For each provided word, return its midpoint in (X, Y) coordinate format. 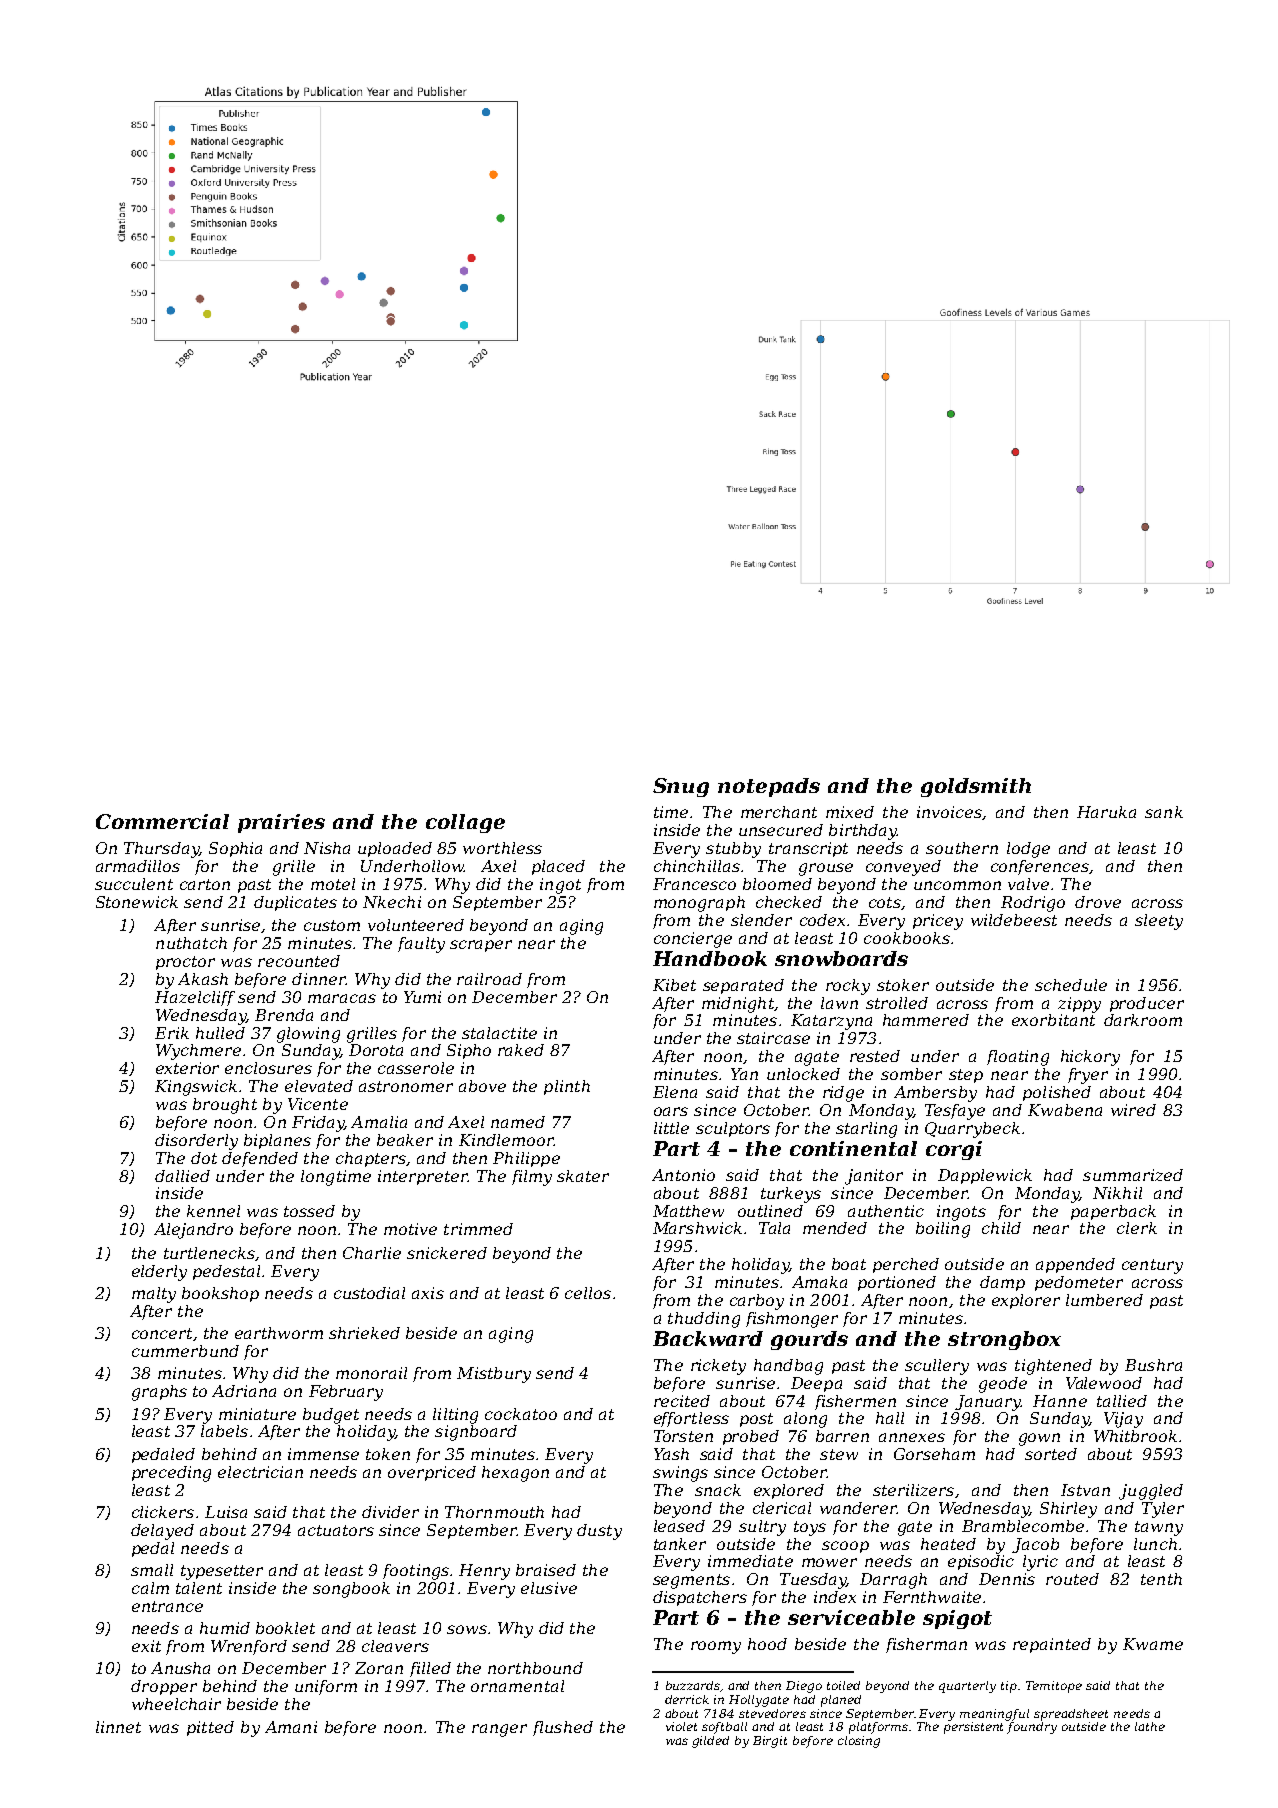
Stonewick (137, 902)
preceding (171, 1474)
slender (761, 920)
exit (146, 1646)
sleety (1159, 922)
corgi (954, 1150)
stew (839, 1454)
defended (260, 1159)
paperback (1113, 1212)
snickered (447, 1253)
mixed (850, 812)
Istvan (1085, 1490)
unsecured (781, 830)
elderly (159, 1273)
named (518, 1122)
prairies (281, 823)
